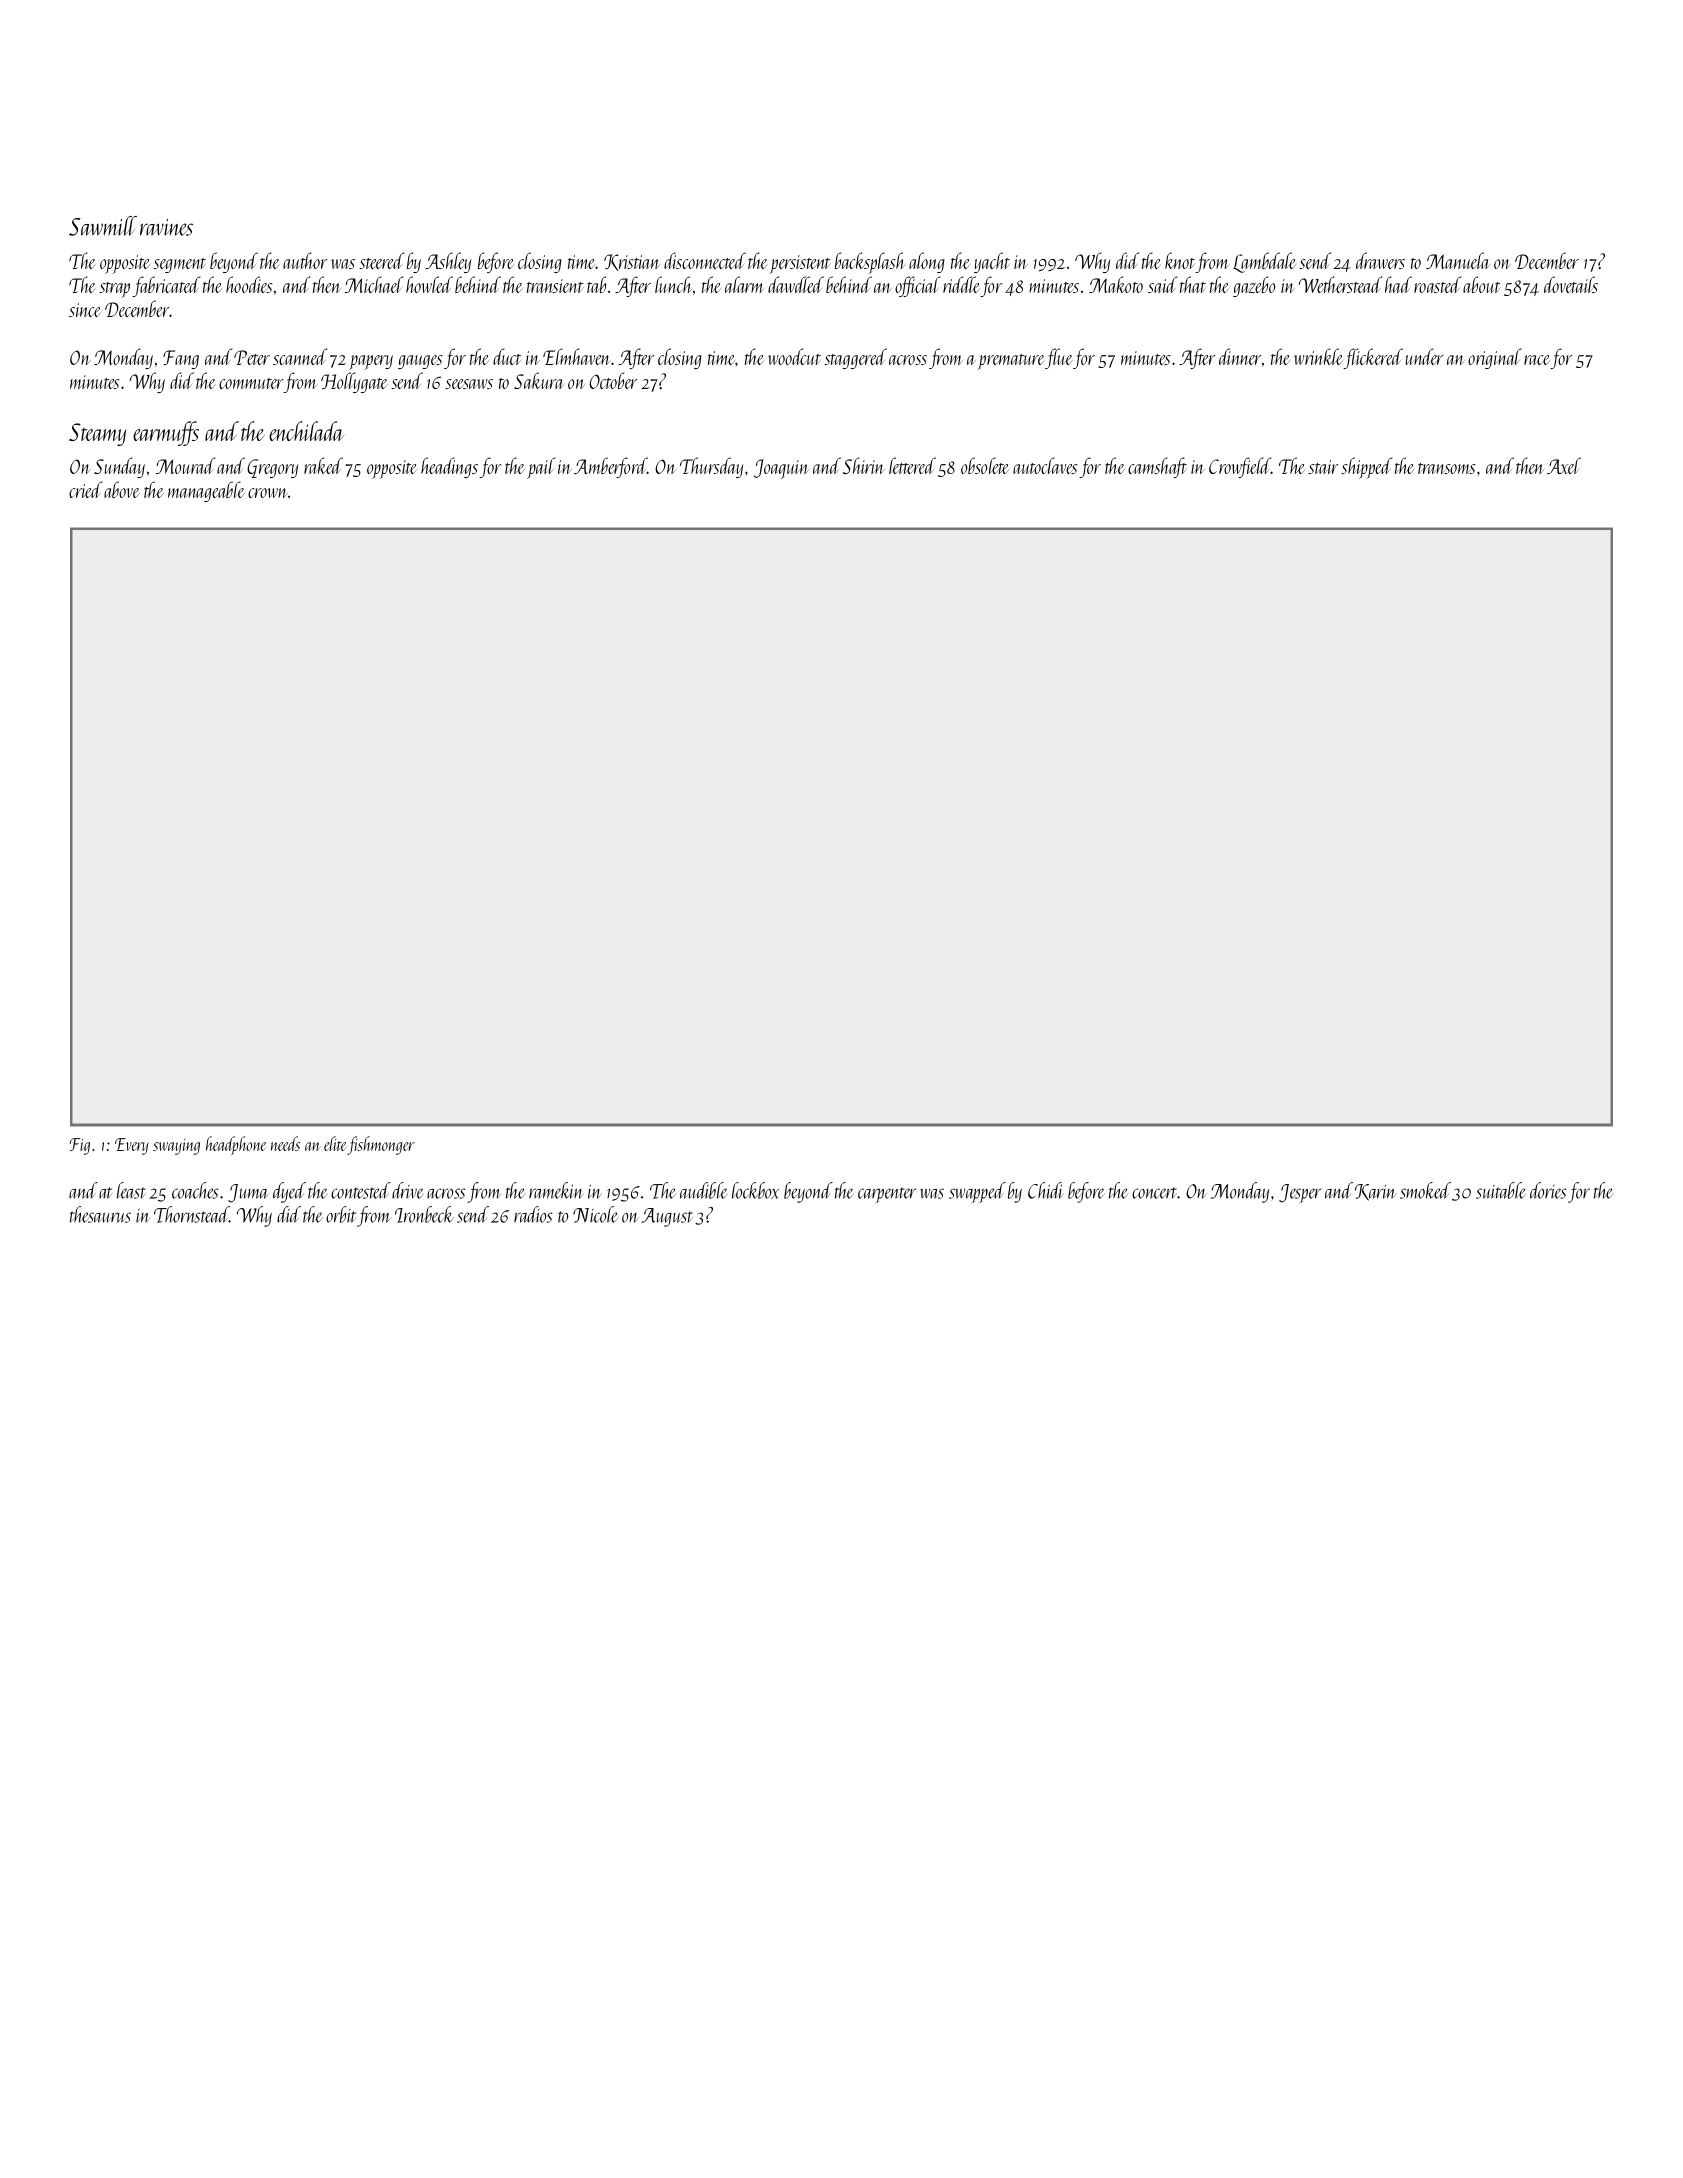 This screenshot has width=1683, height=2178. I want to click on obsolete, so click(984, 465).
